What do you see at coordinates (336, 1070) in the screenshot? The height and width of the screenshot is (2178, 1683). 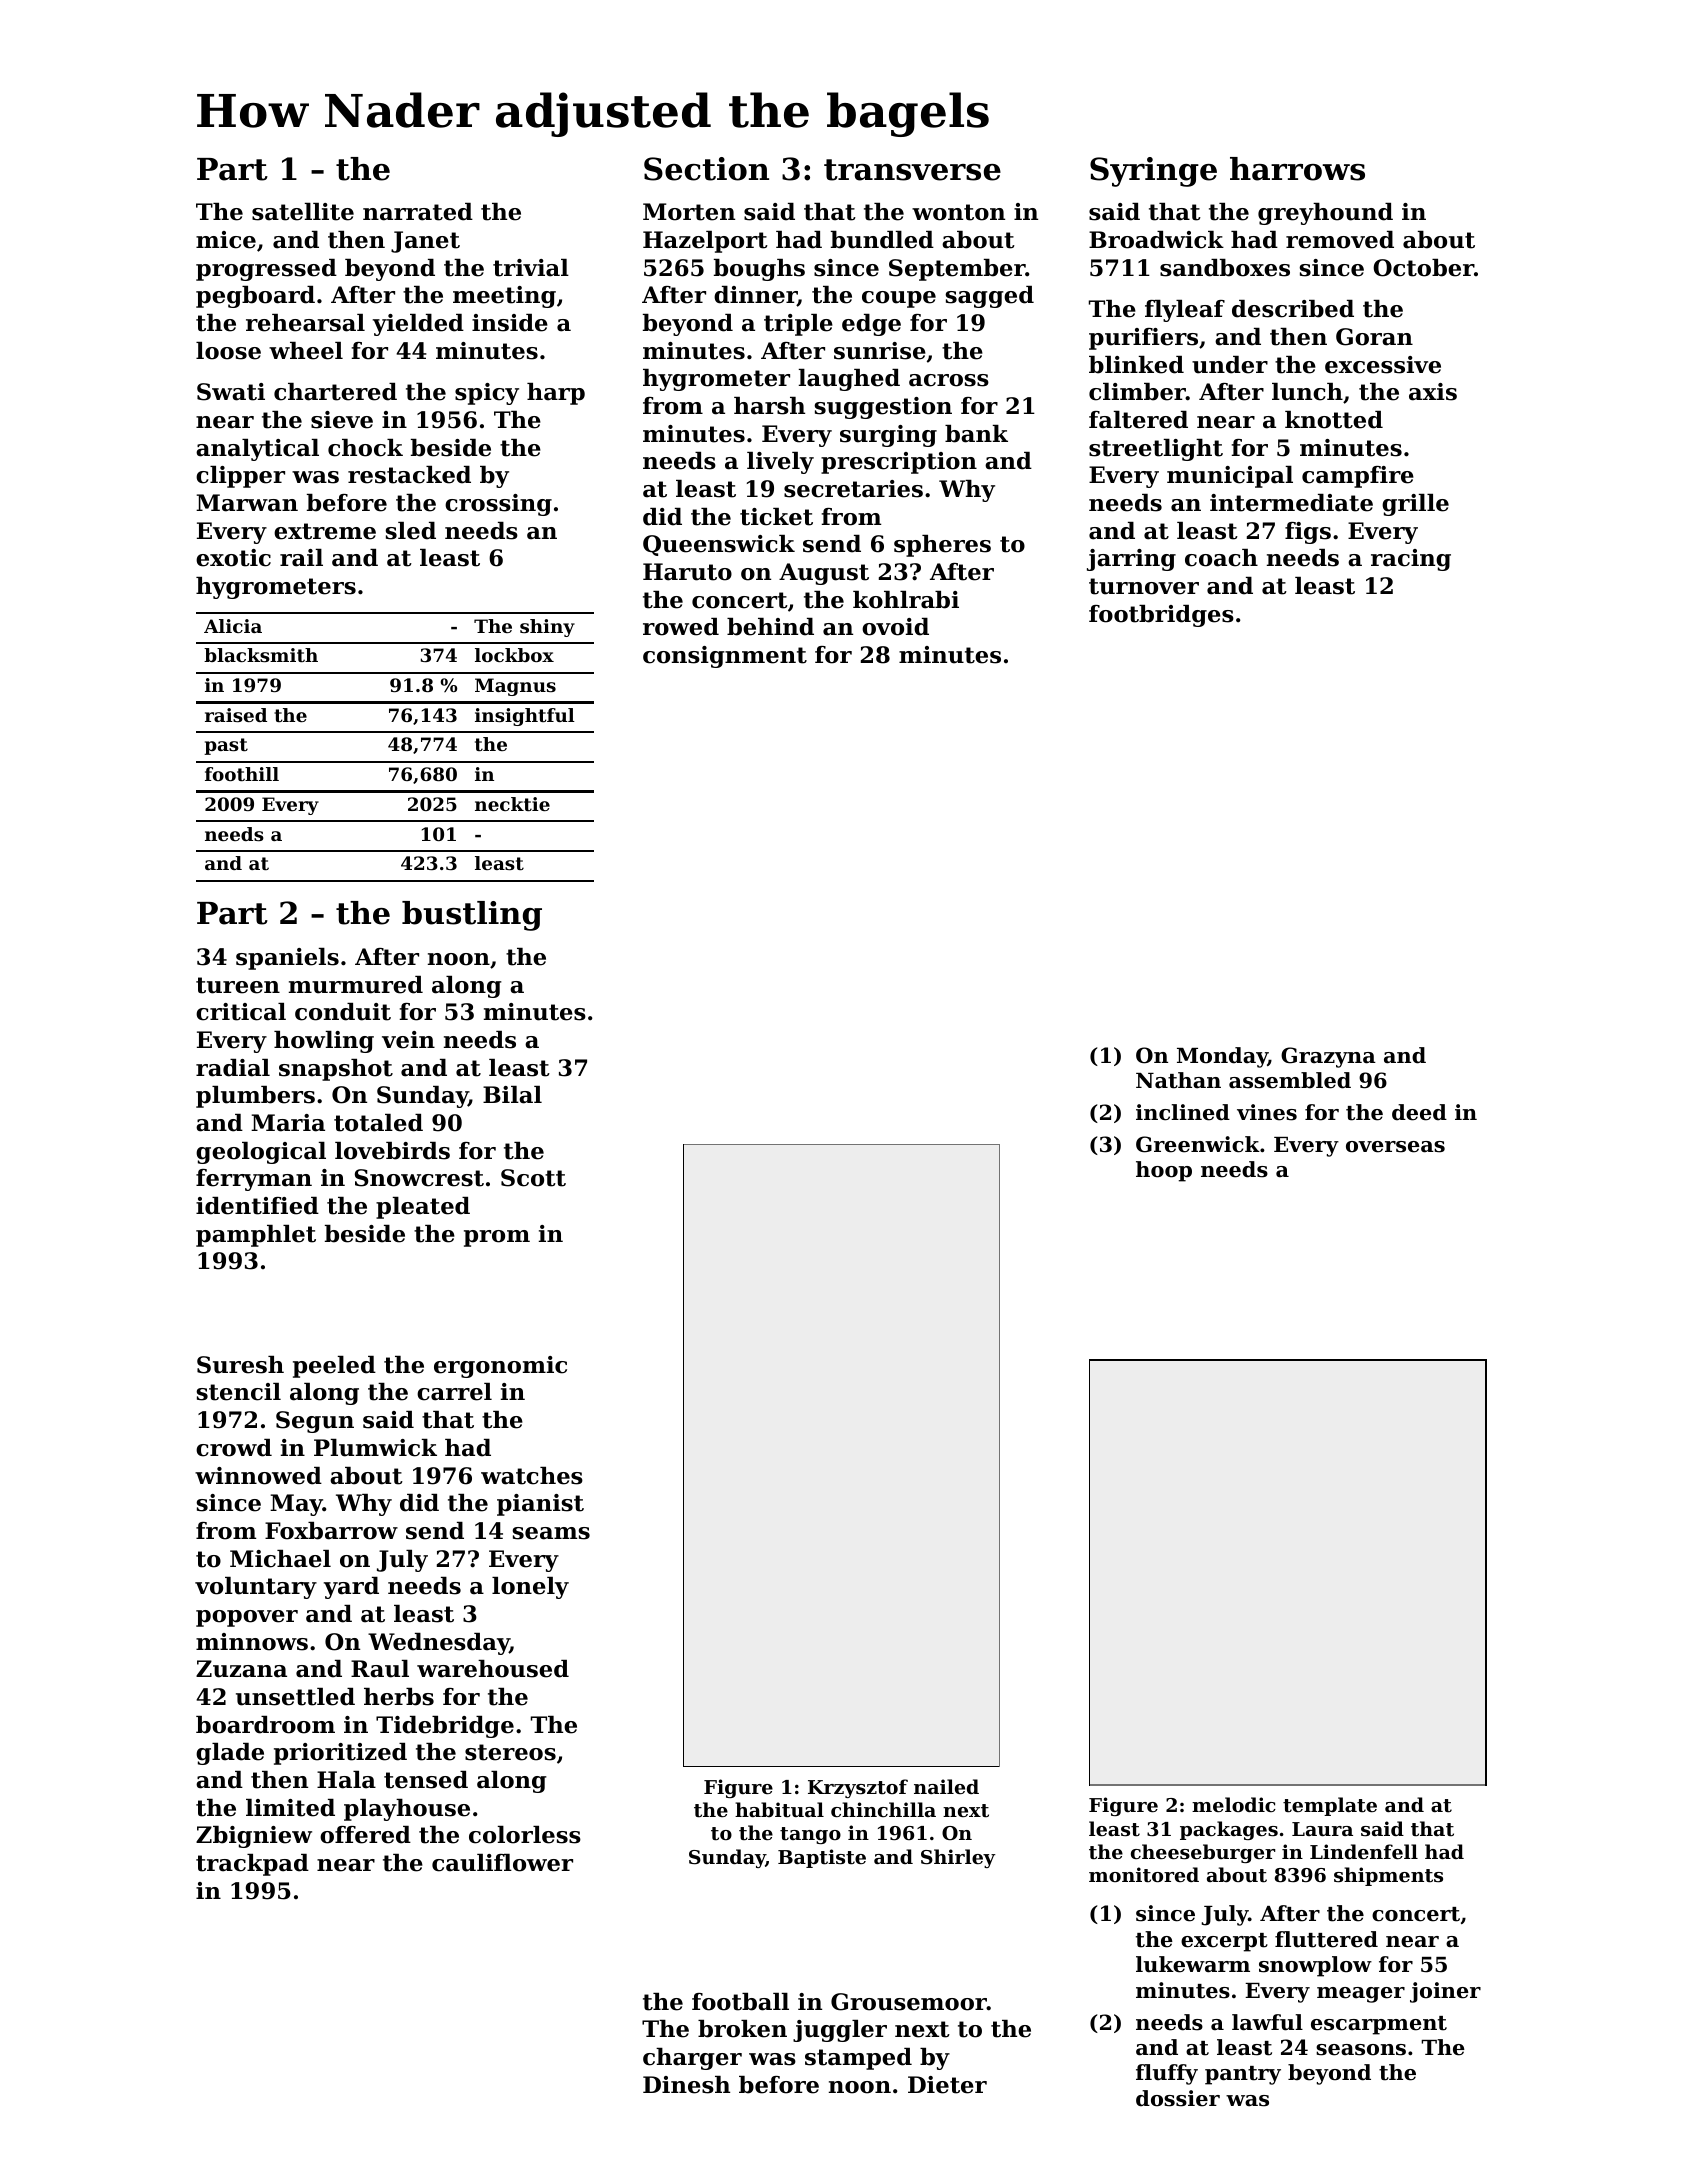 I see `snapshot` at bounding box center [336, 1070].
